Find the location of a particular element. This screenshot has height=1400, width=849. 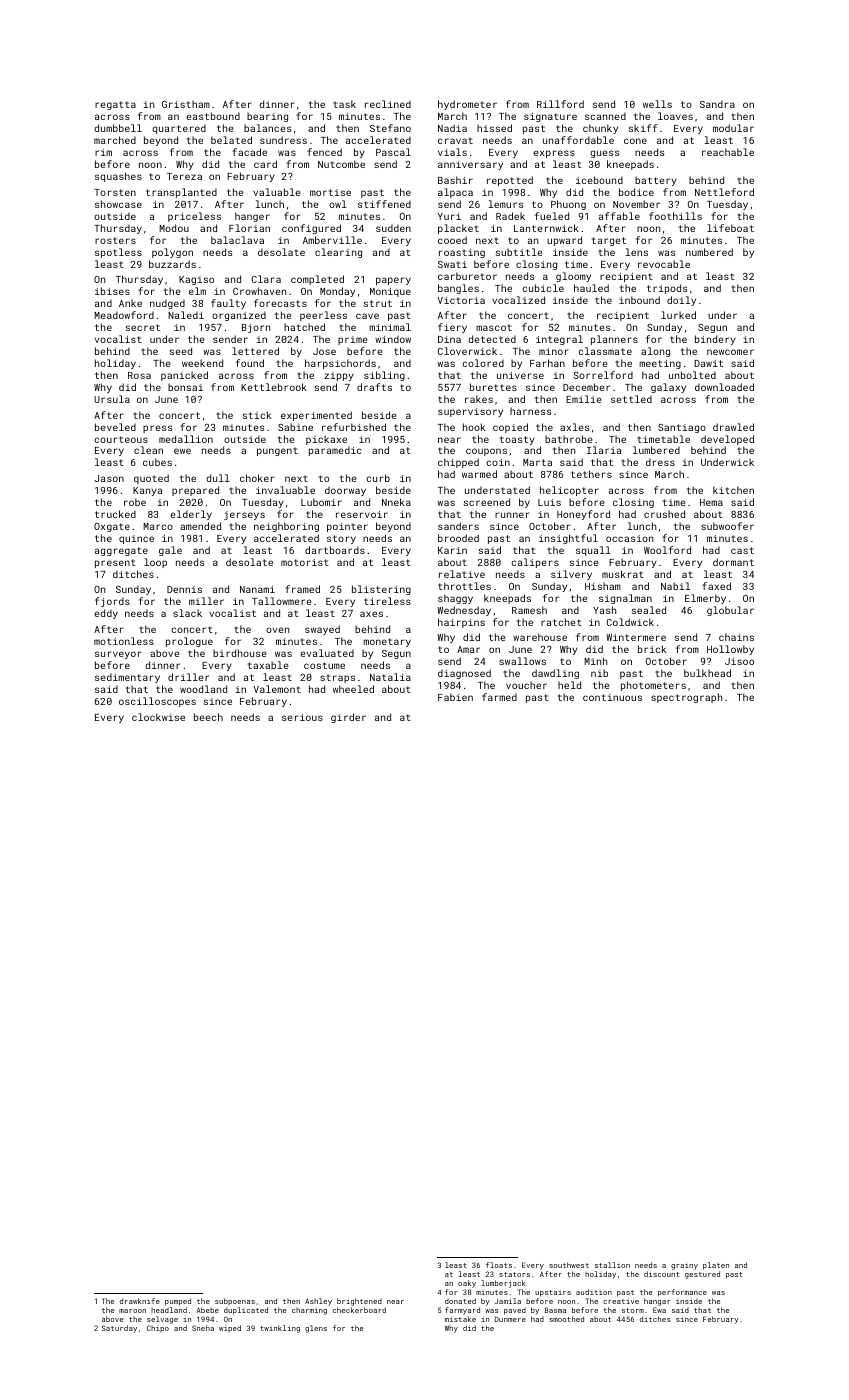

beech is located at coordinates (208, 717).
